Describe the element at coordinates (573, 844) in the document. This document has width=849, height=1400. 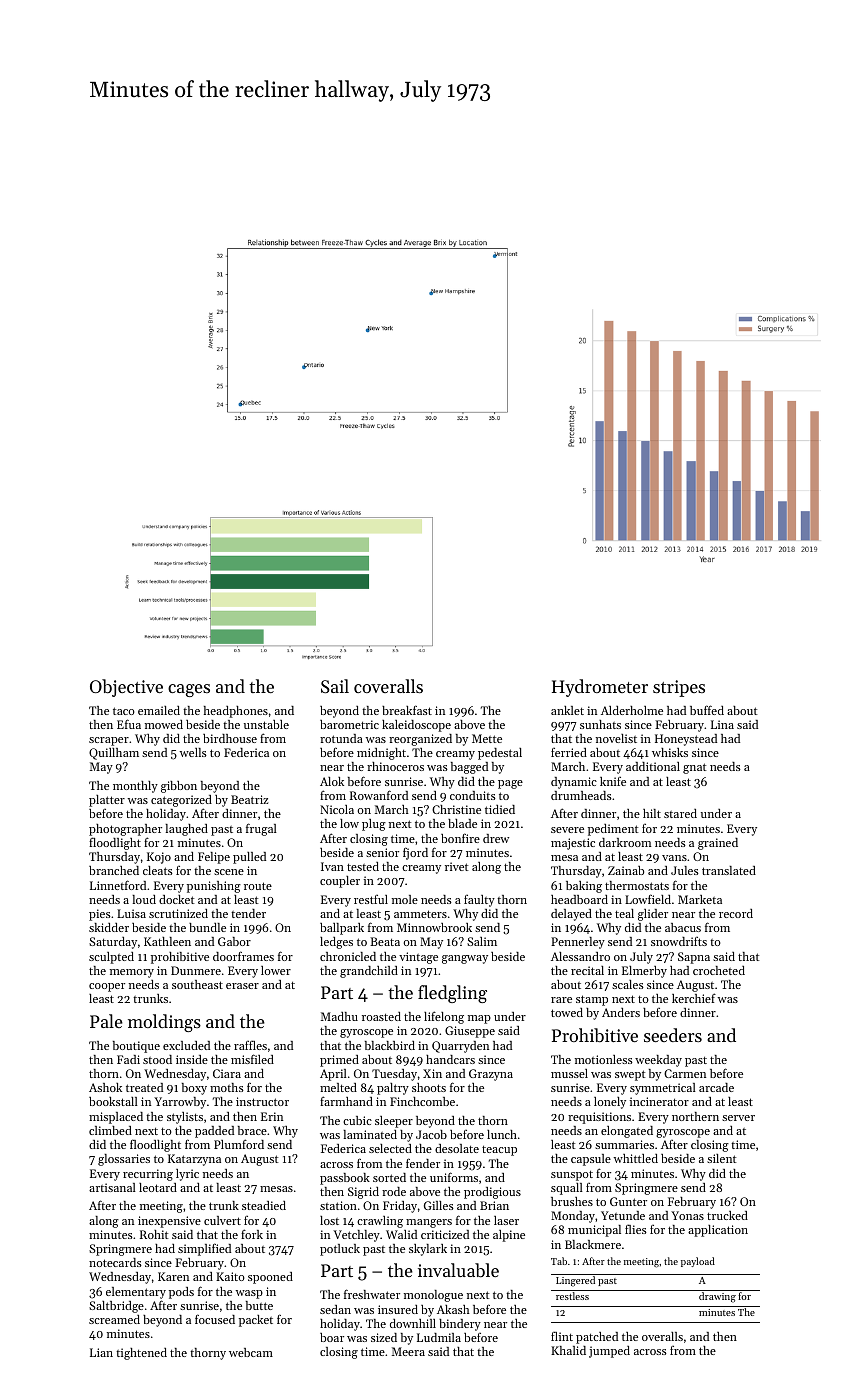
I see `majestic` at that location.
